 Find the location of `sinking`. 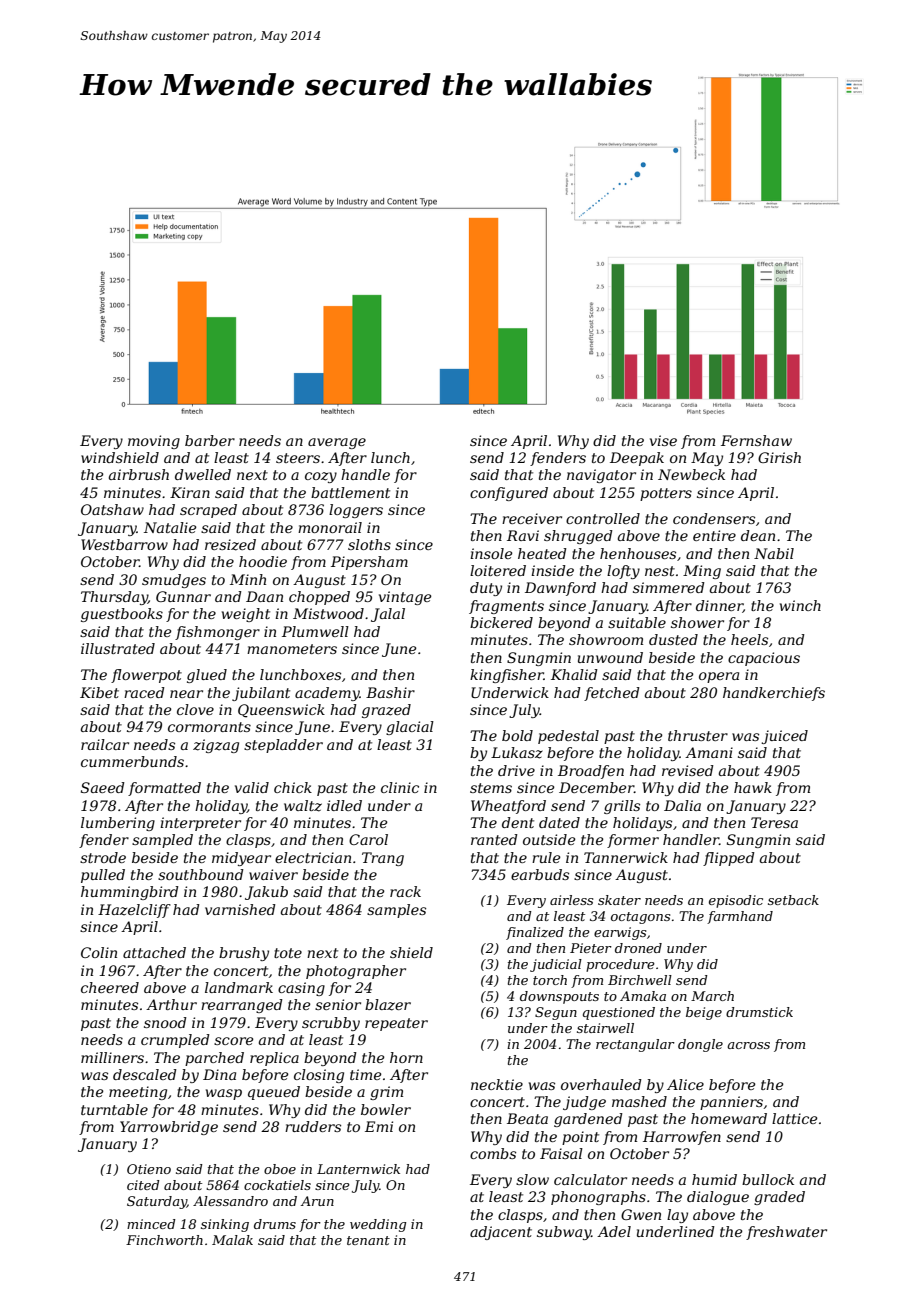

sinking is located at coordinates (225, 1225).
